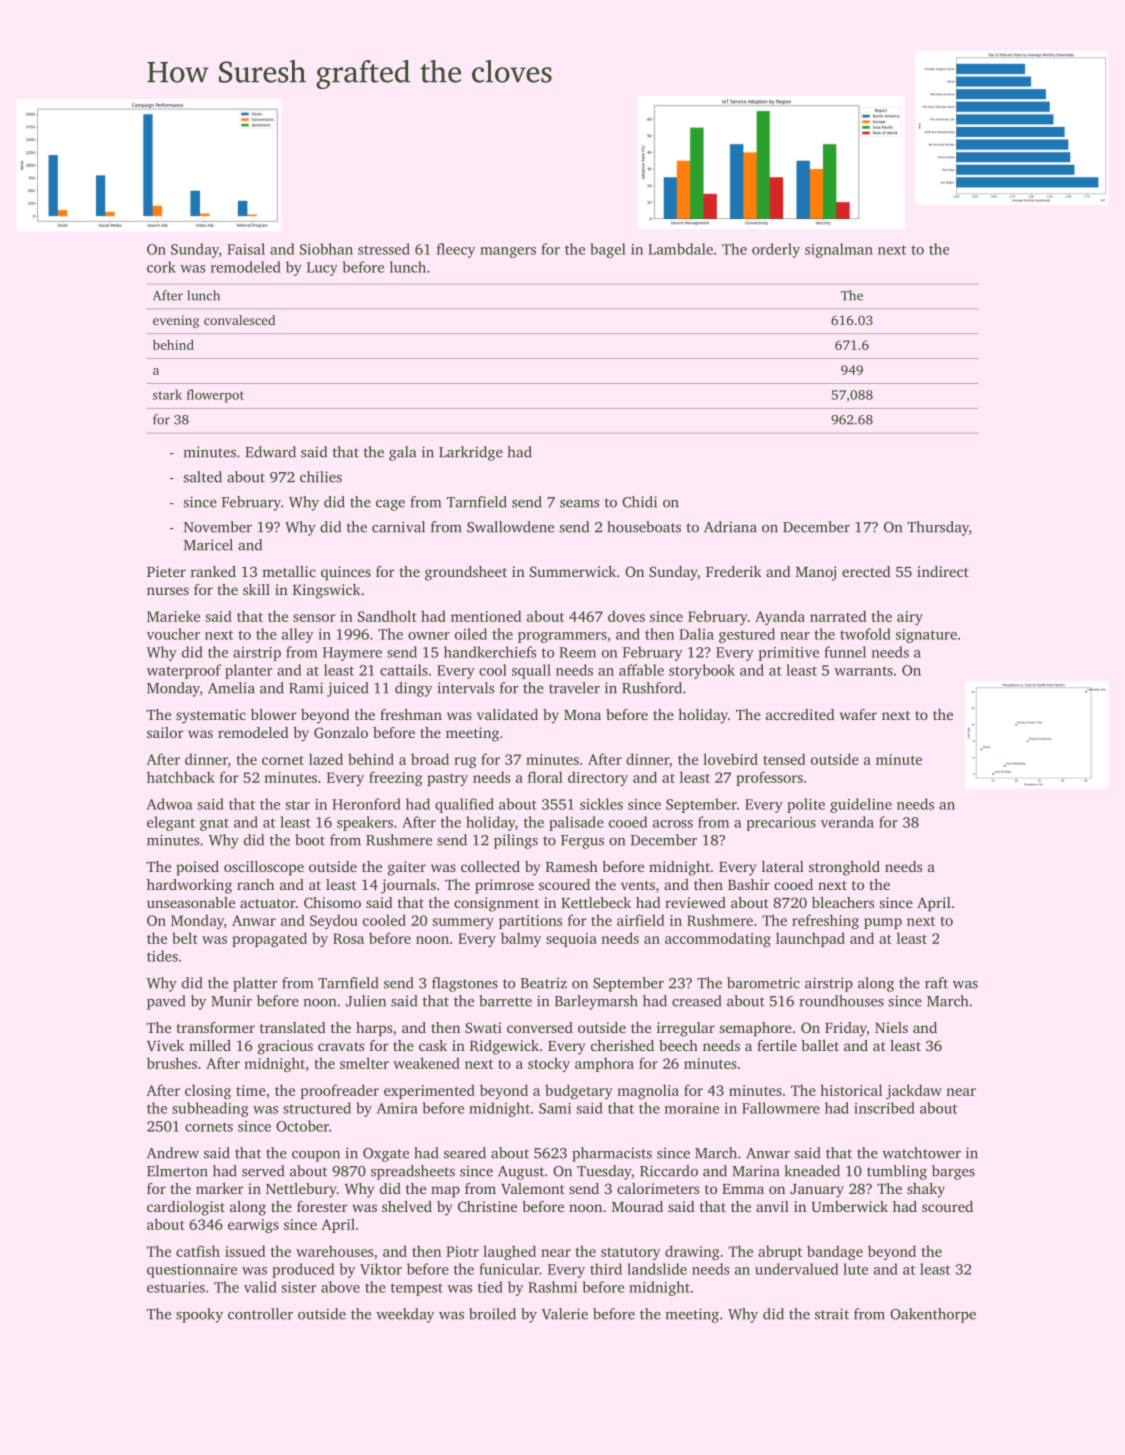 Image resolution: width=1125 pixels, height=1455 pixels. I want to click on bagel, so click(608, 250).
